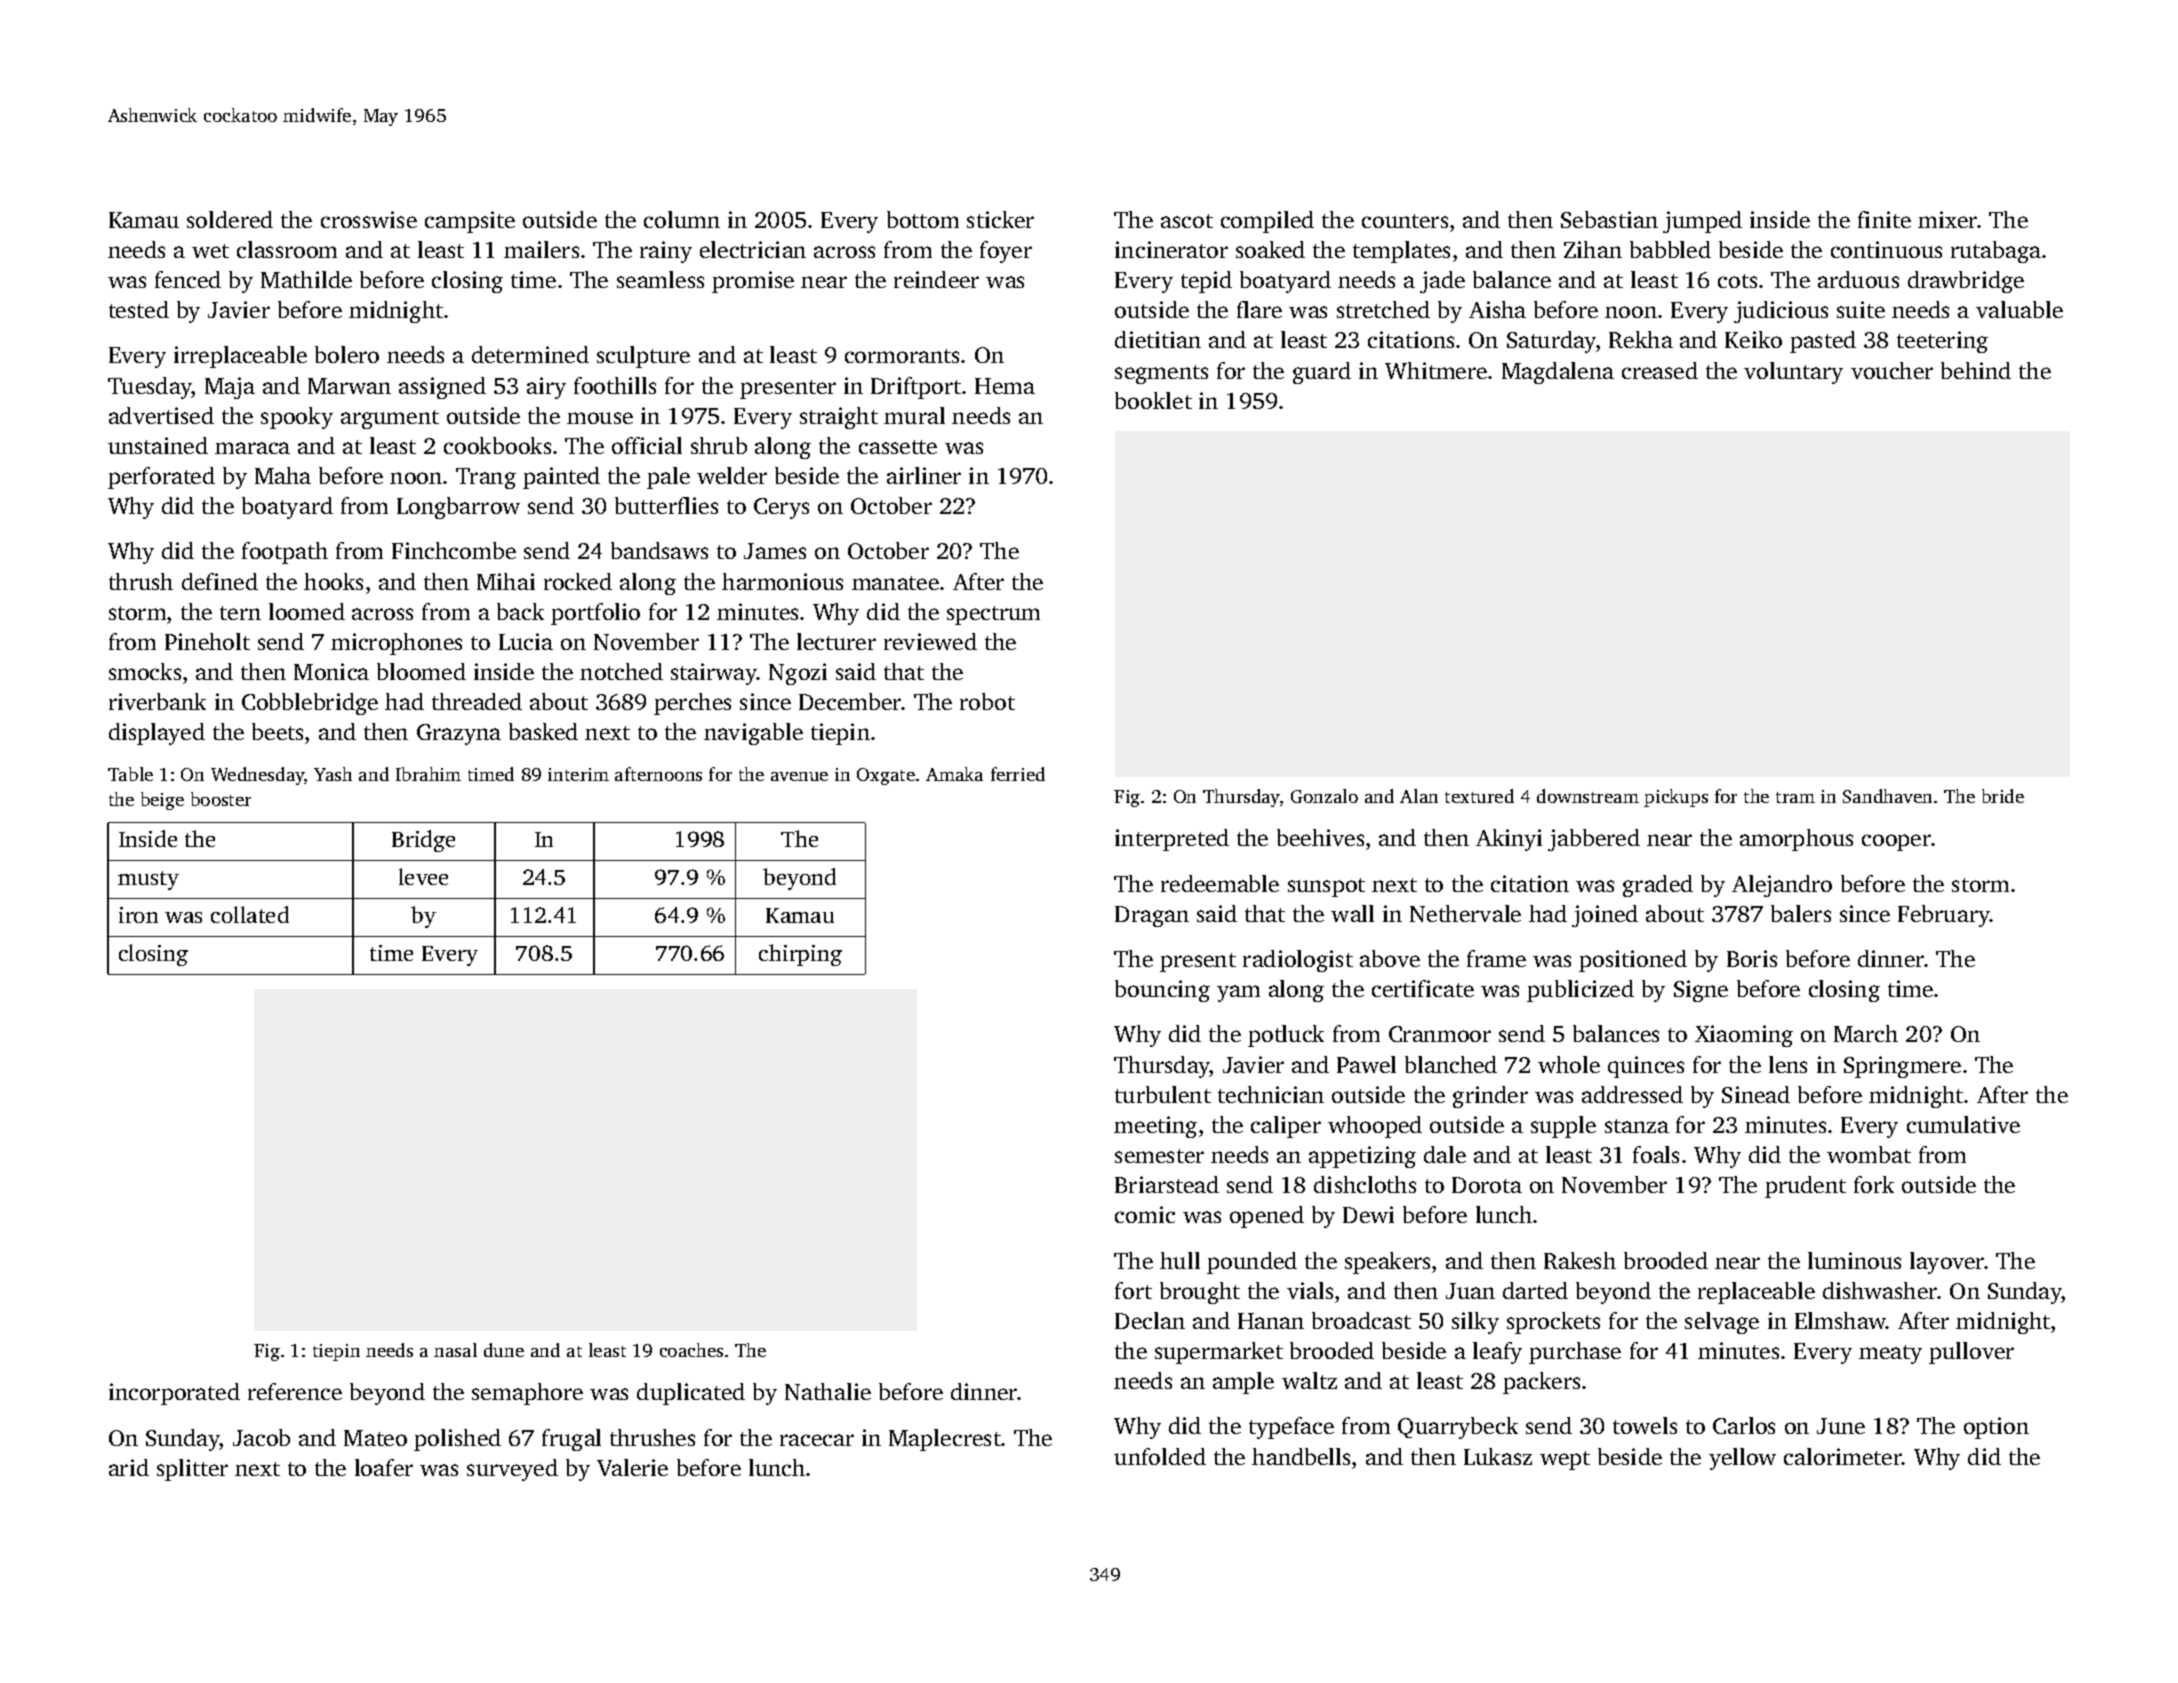 Image resolution: width=2178 pixels, height=1683 pixels. Describe the element at coordinates (188, 279) in the screenshot. I see `fenced` at that location.
